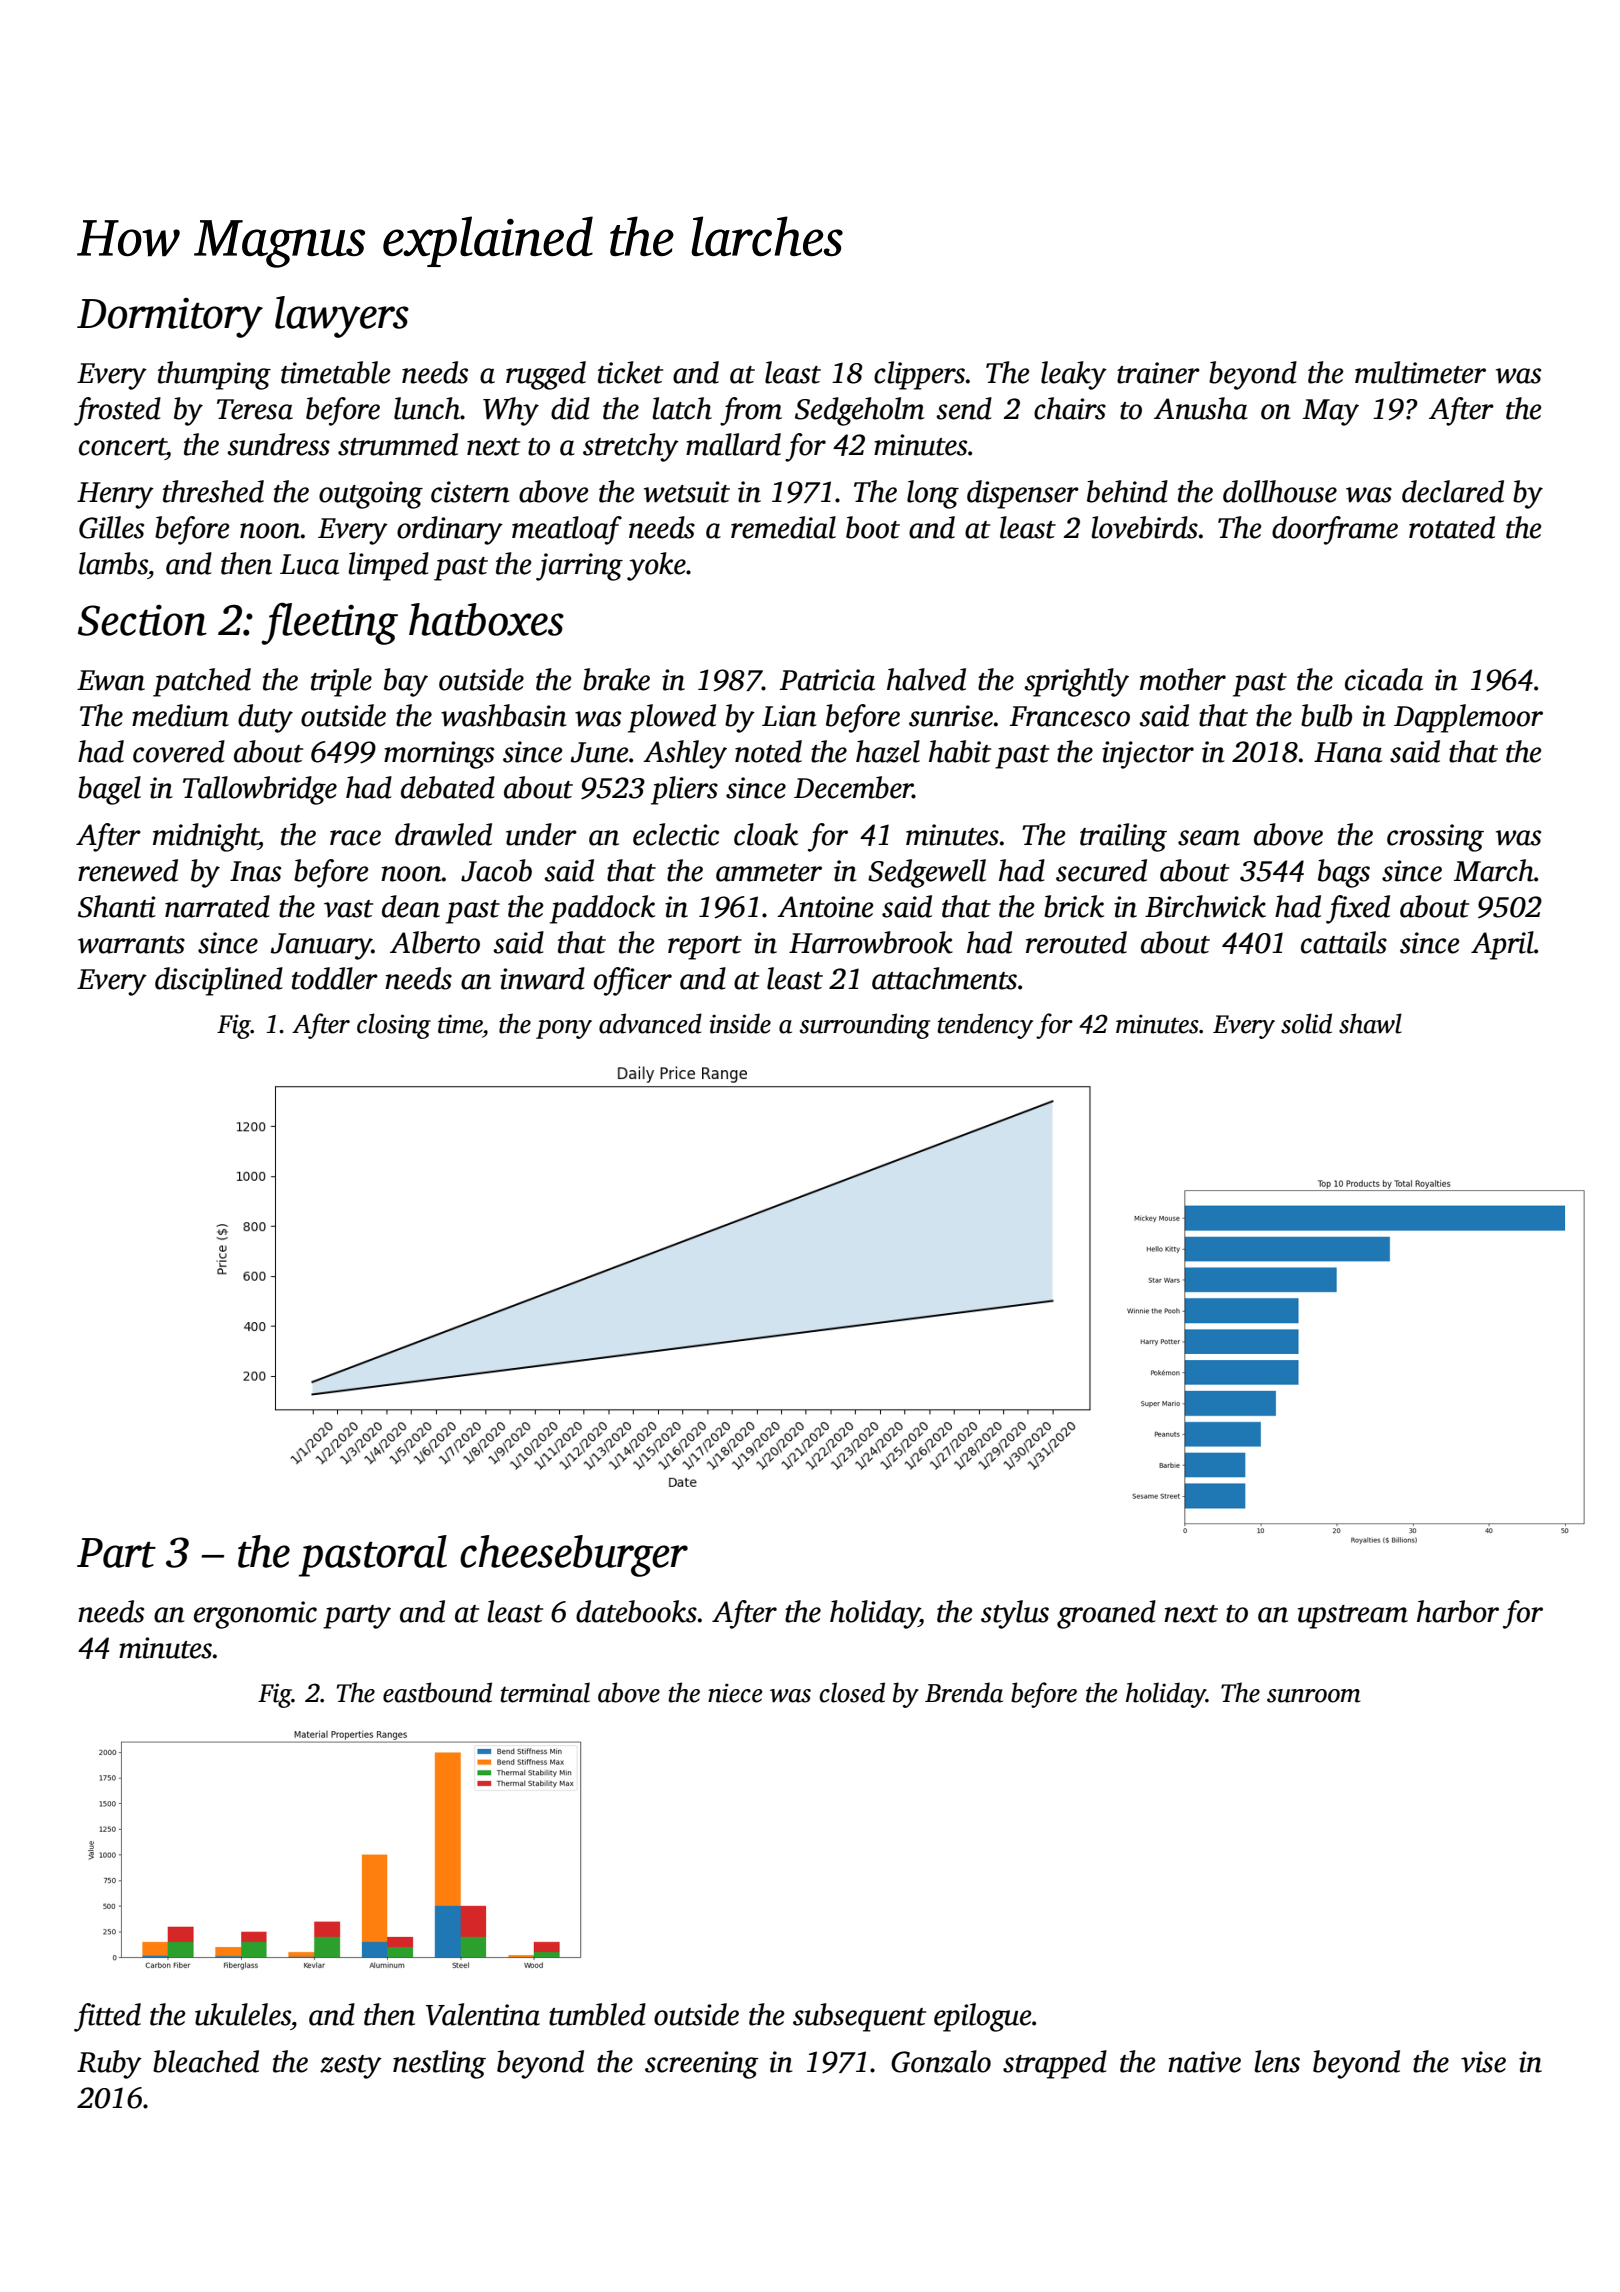 Image resolution: width=1620 pixels, height=2292 pixels. Describe the element at coordinates (630, 372) in the image. I see `ticket` at that location.
